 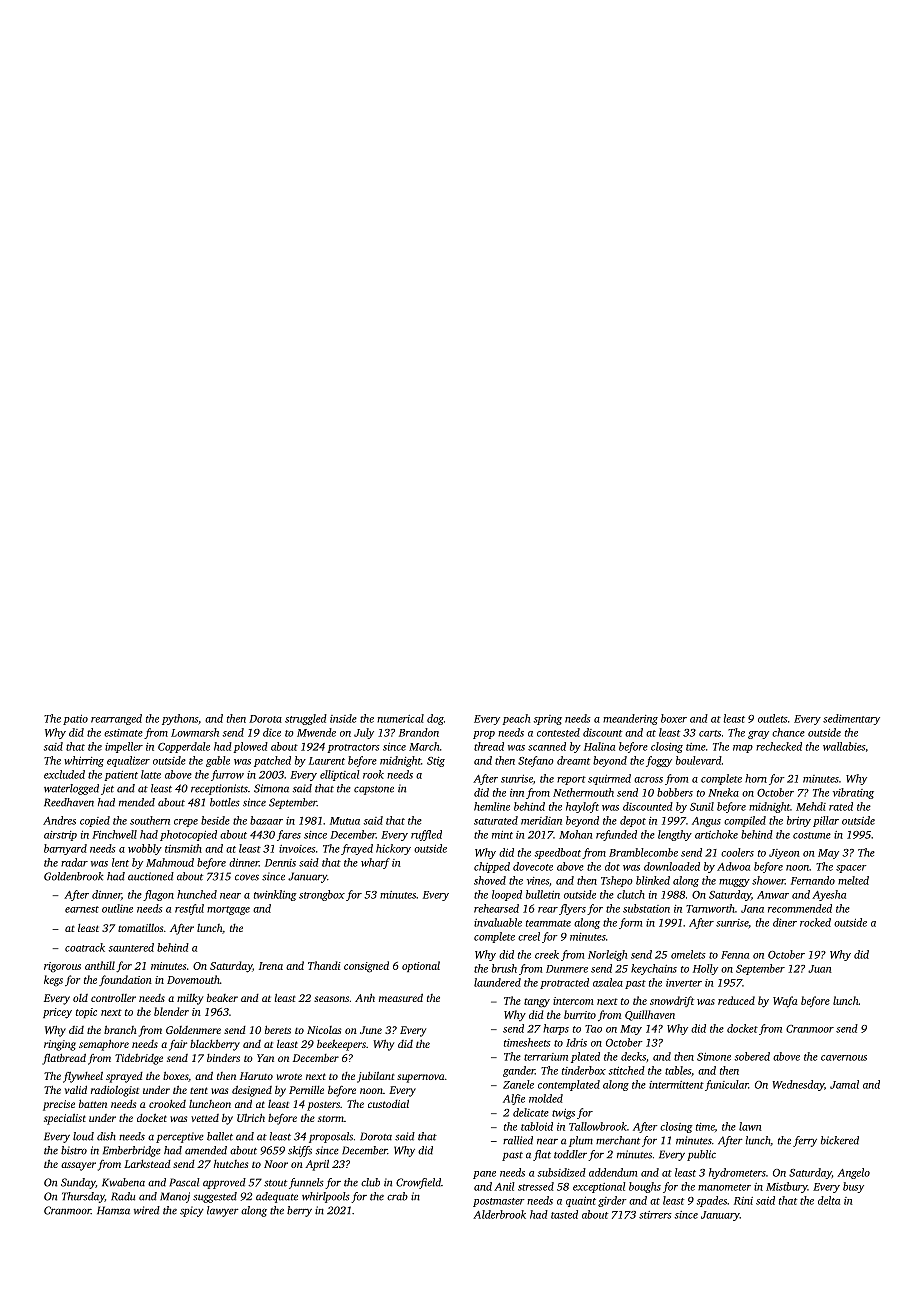 What do you see at coordinates (612, 866) in the page?
I see `dot` at bounding box center [612, 866].
